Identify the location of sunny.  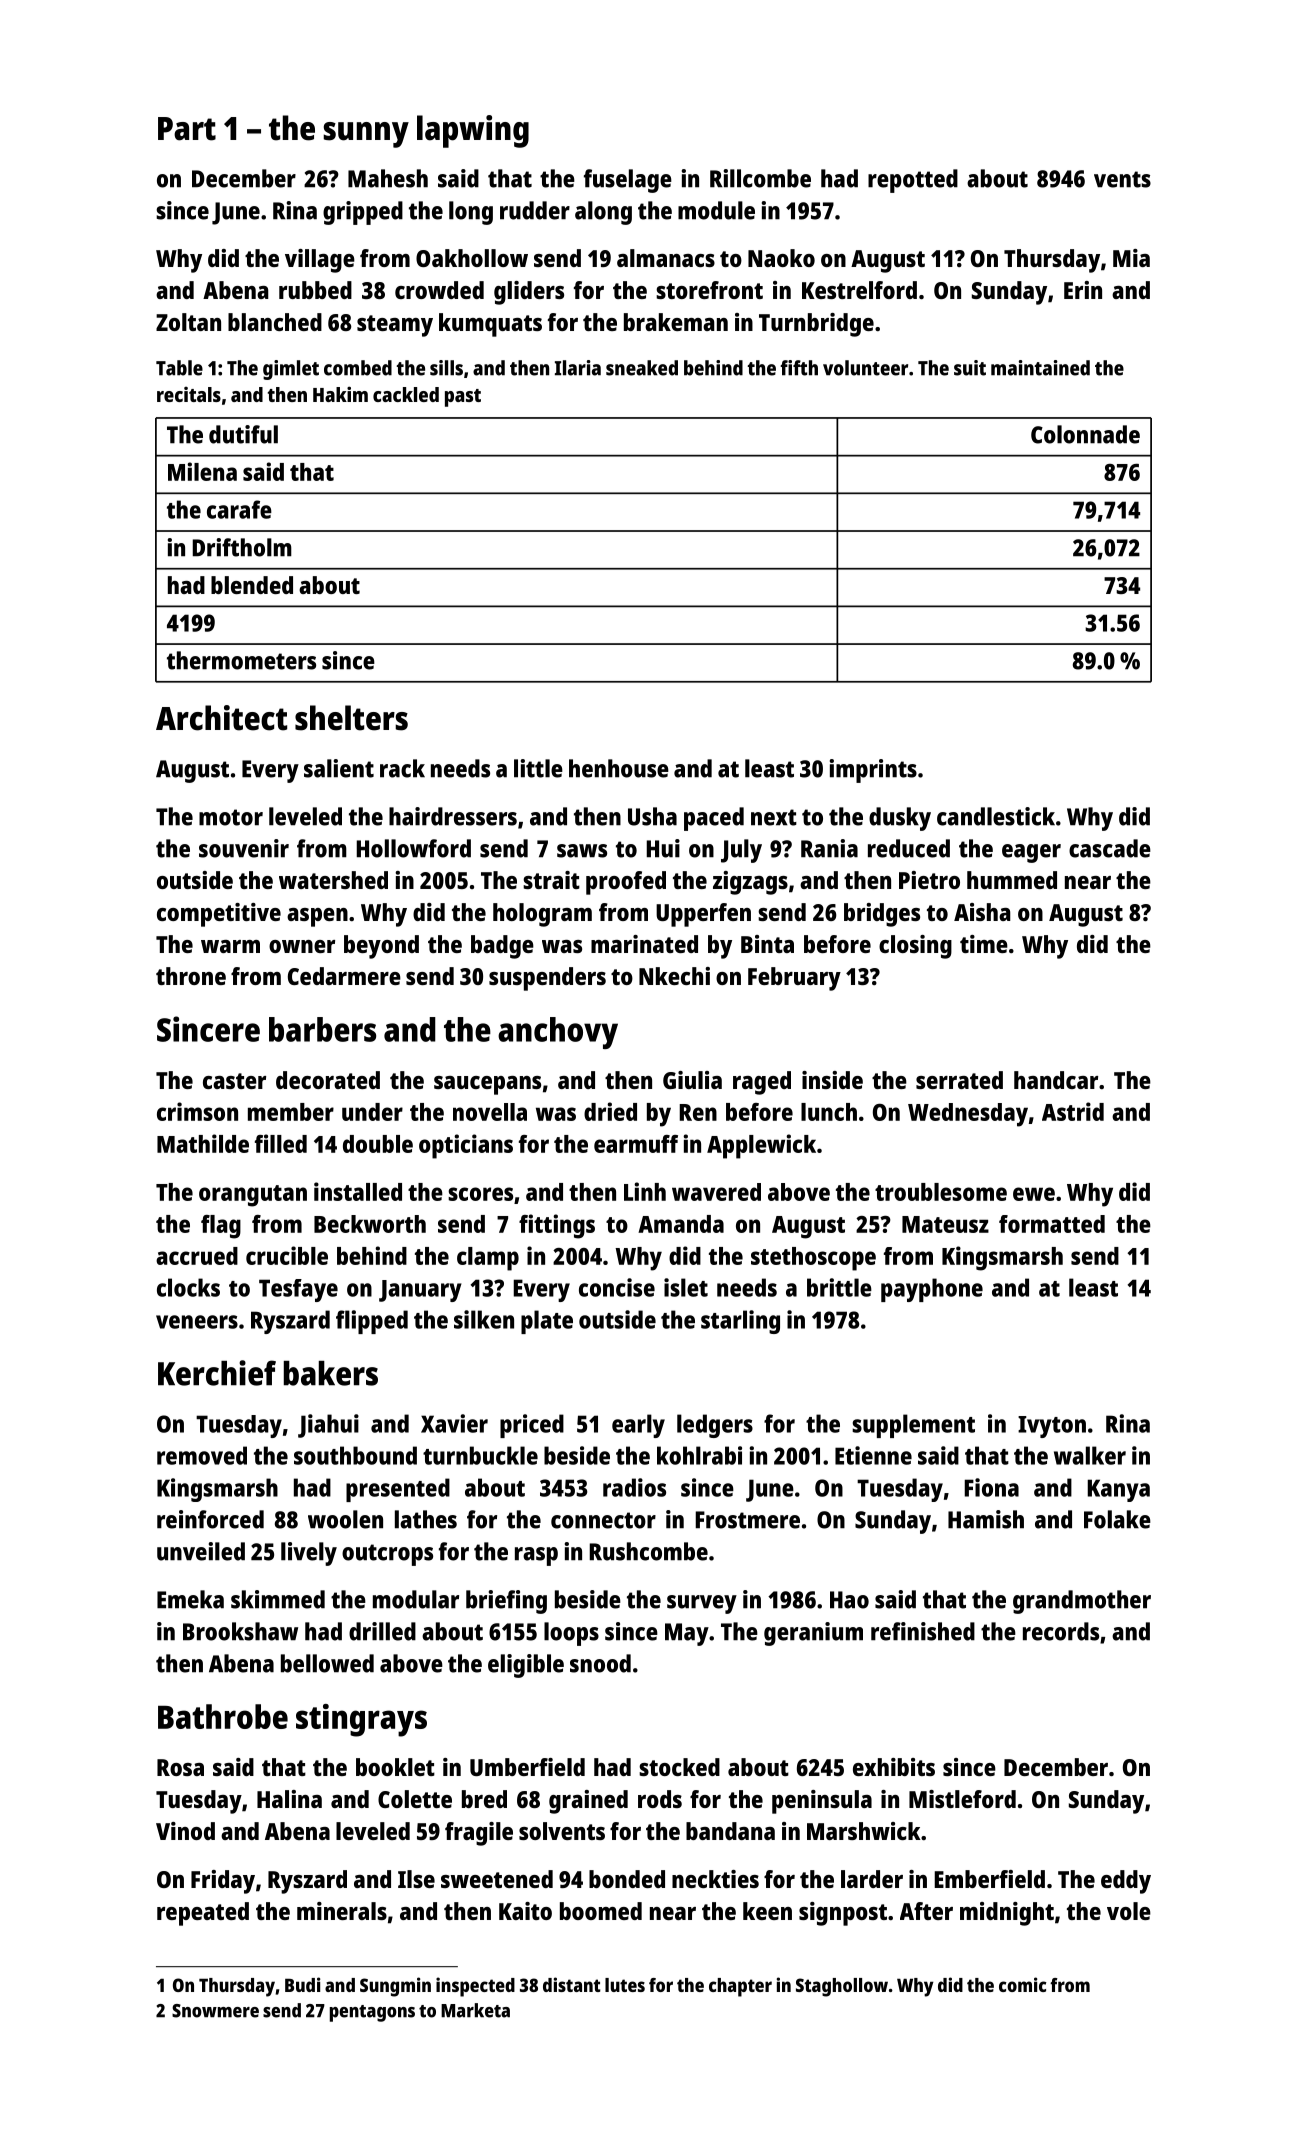
(366, 135).
